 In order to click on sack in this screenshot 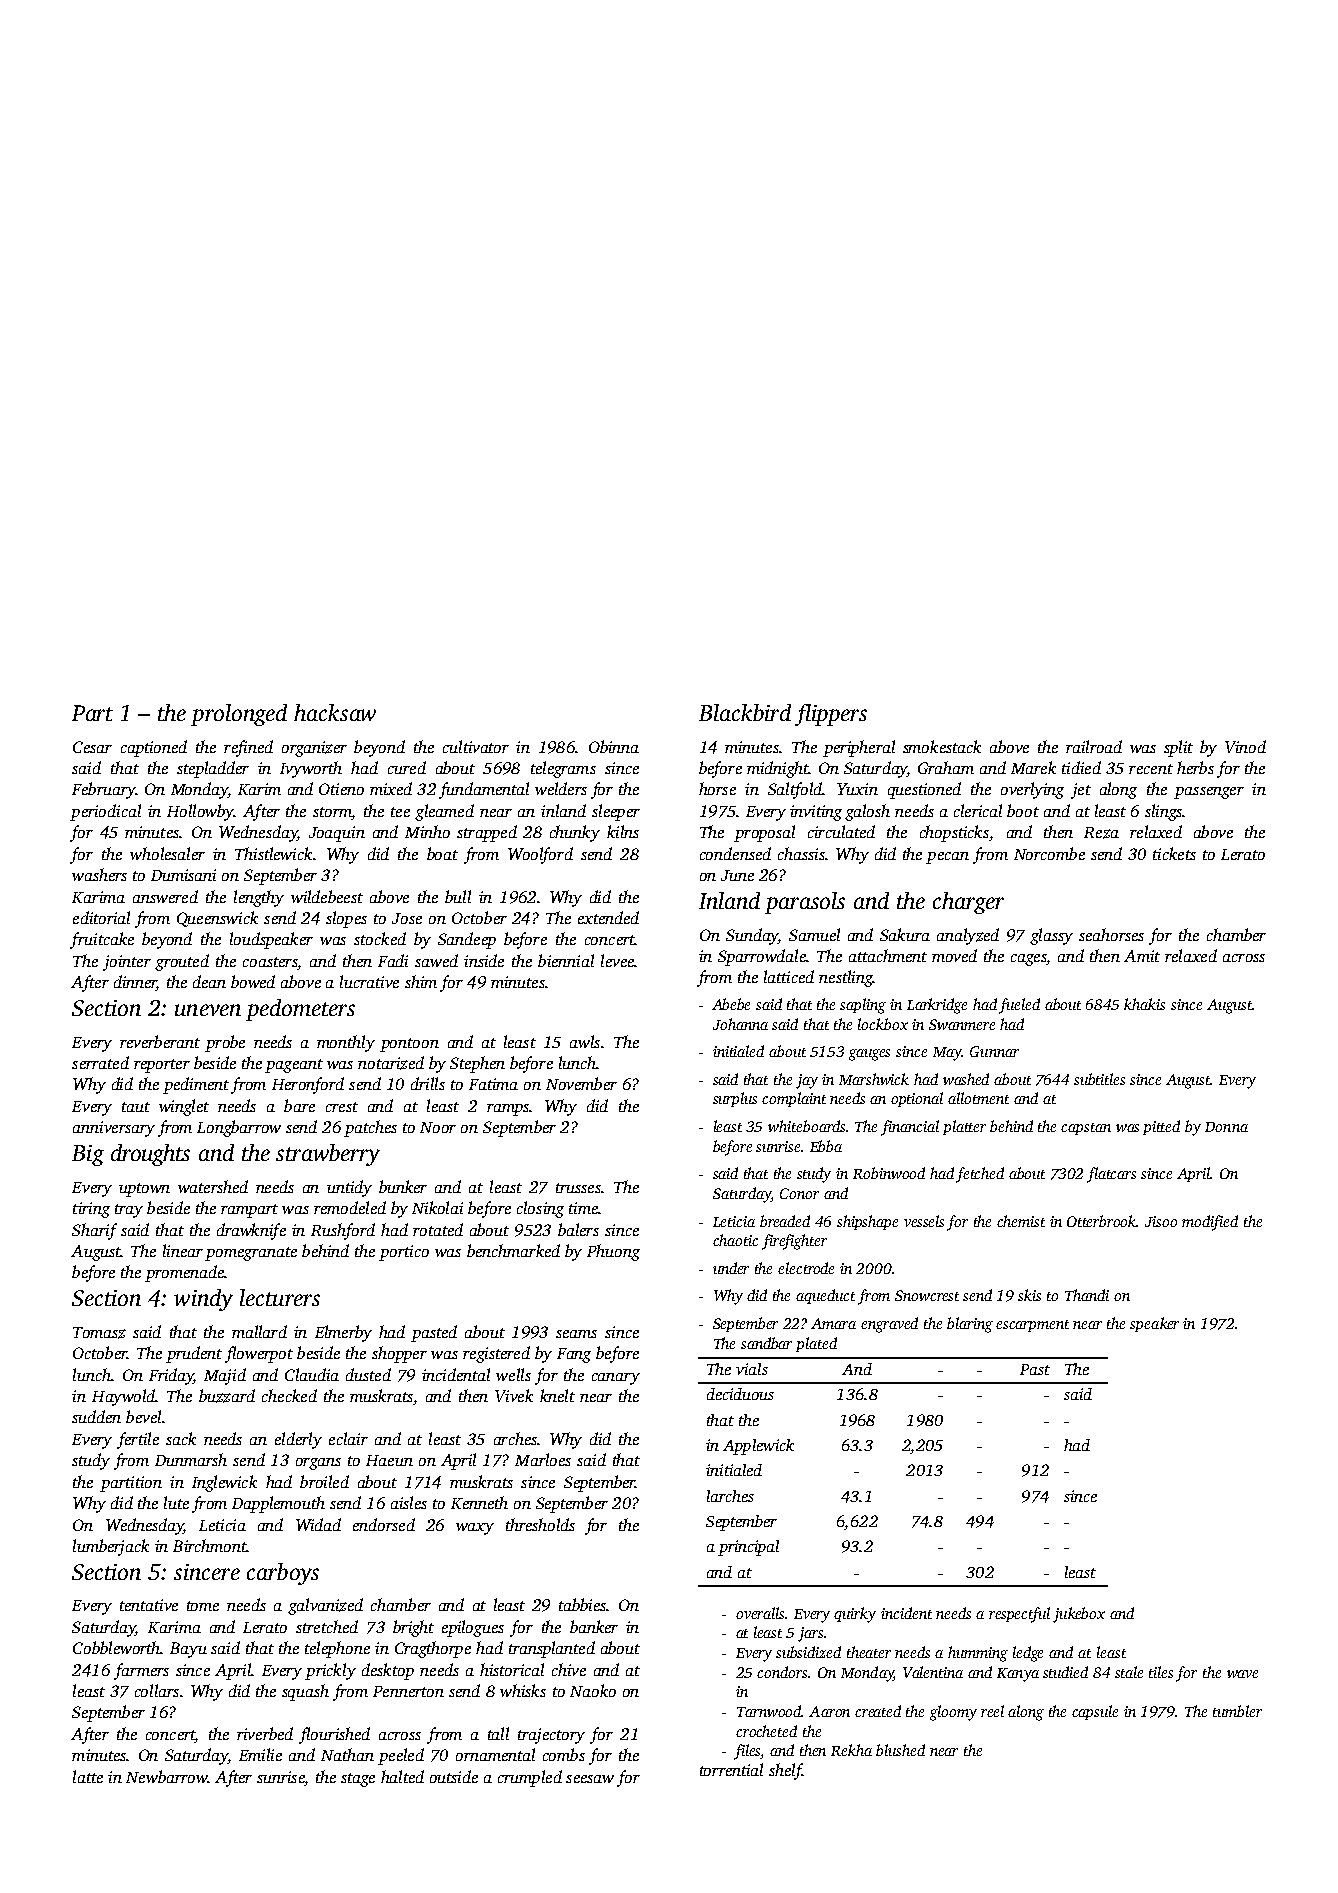, I will do `click(181, 1438)`.
